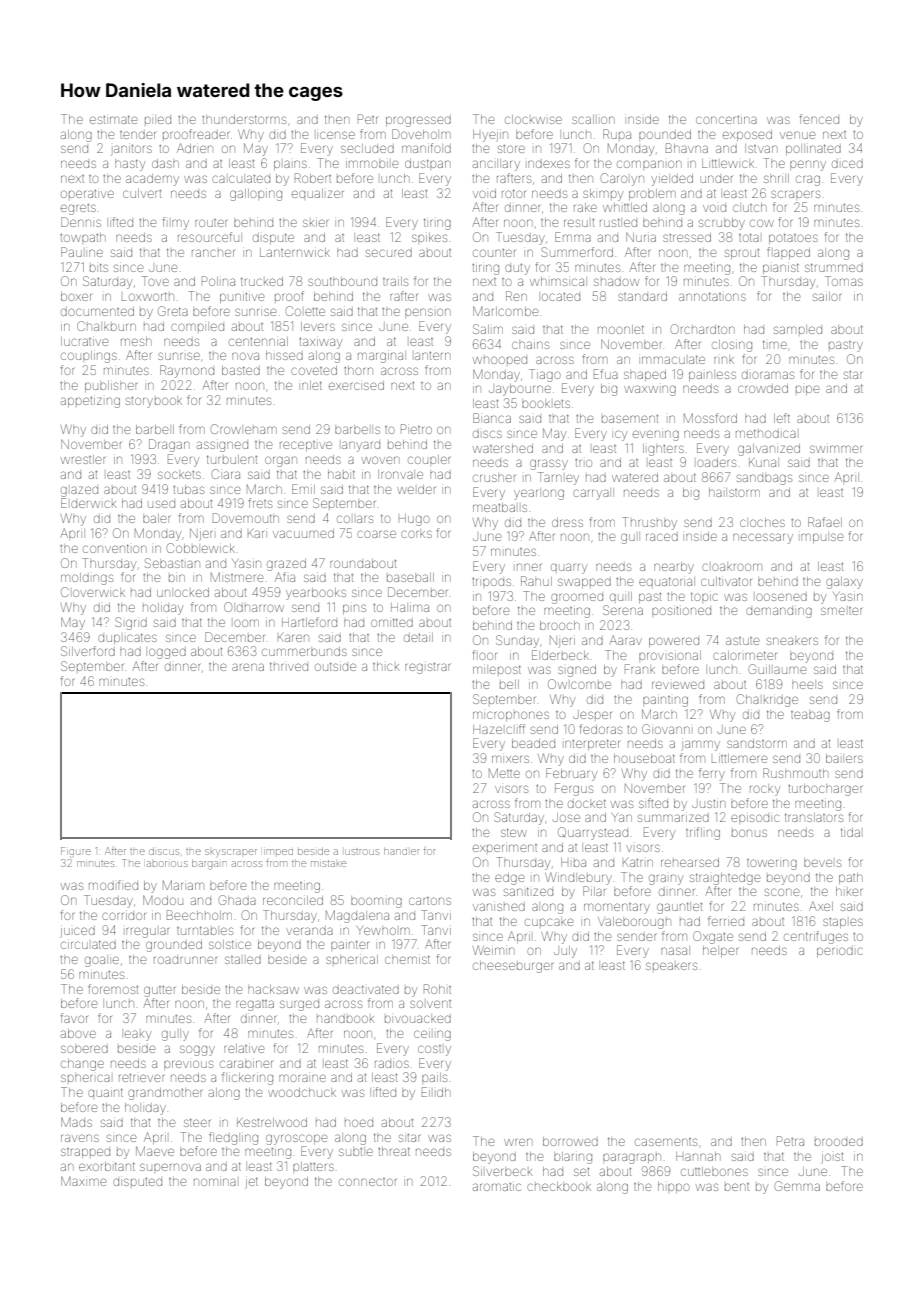  Describe the element at coordinates (843, 923) in the screenshot. I see `staples` at that location.
